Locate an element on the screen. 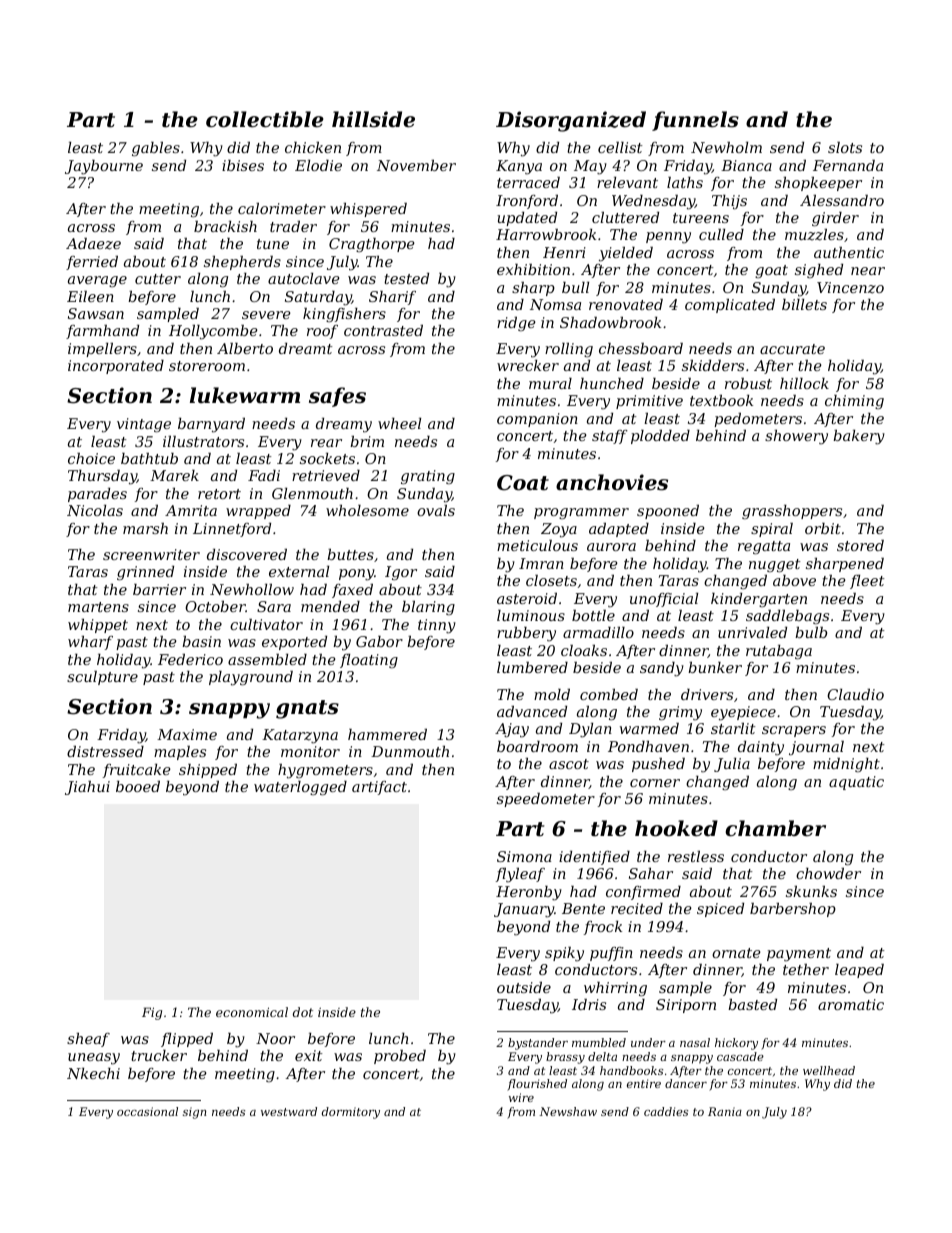  November is located at coordinates (416, 165).
